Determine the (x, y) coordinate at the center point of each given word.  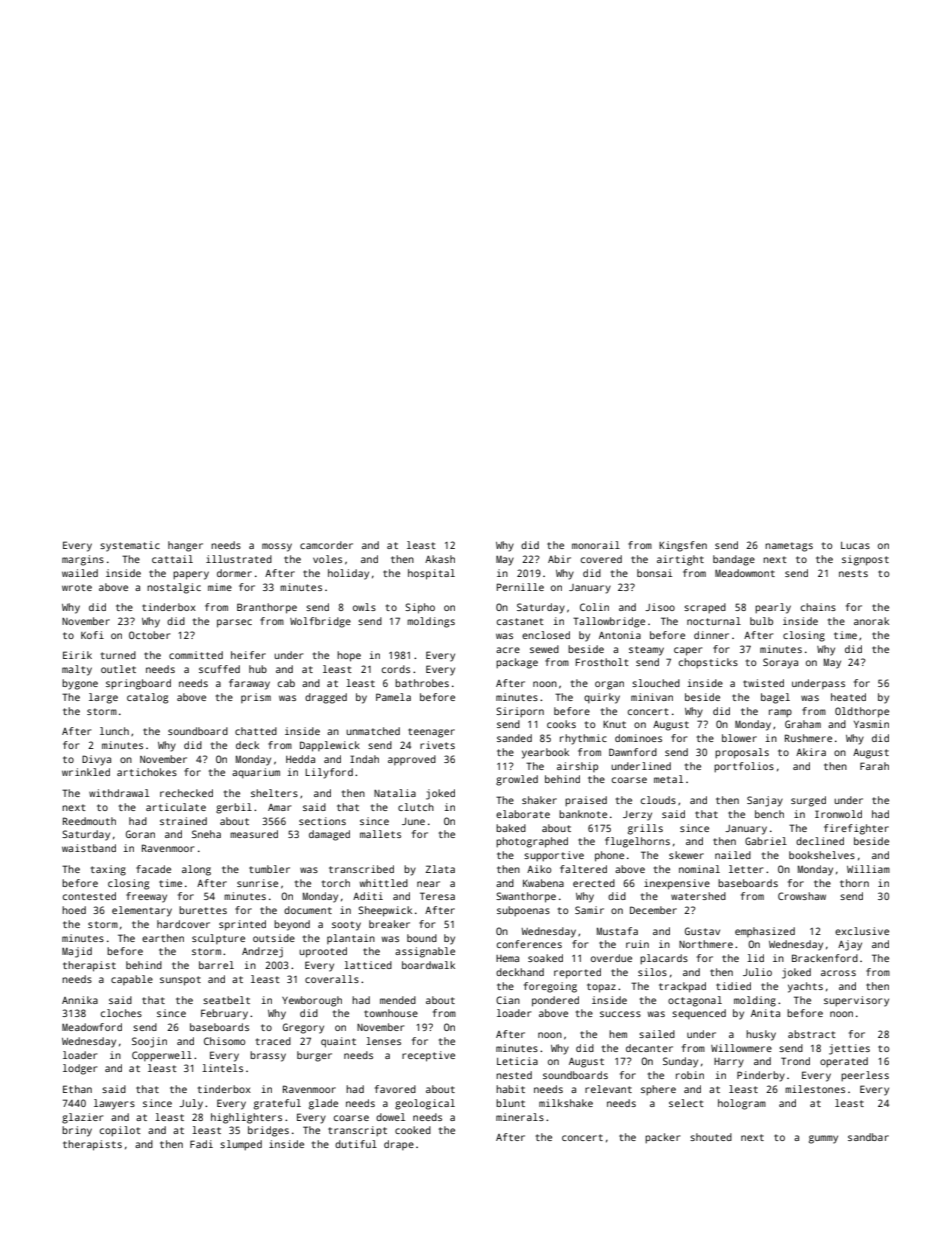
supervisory (856, 1001)
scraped (705, 608)
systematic (130, 546)
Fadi (201, 1144)
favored (395, 1089)
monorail (596, 545)
